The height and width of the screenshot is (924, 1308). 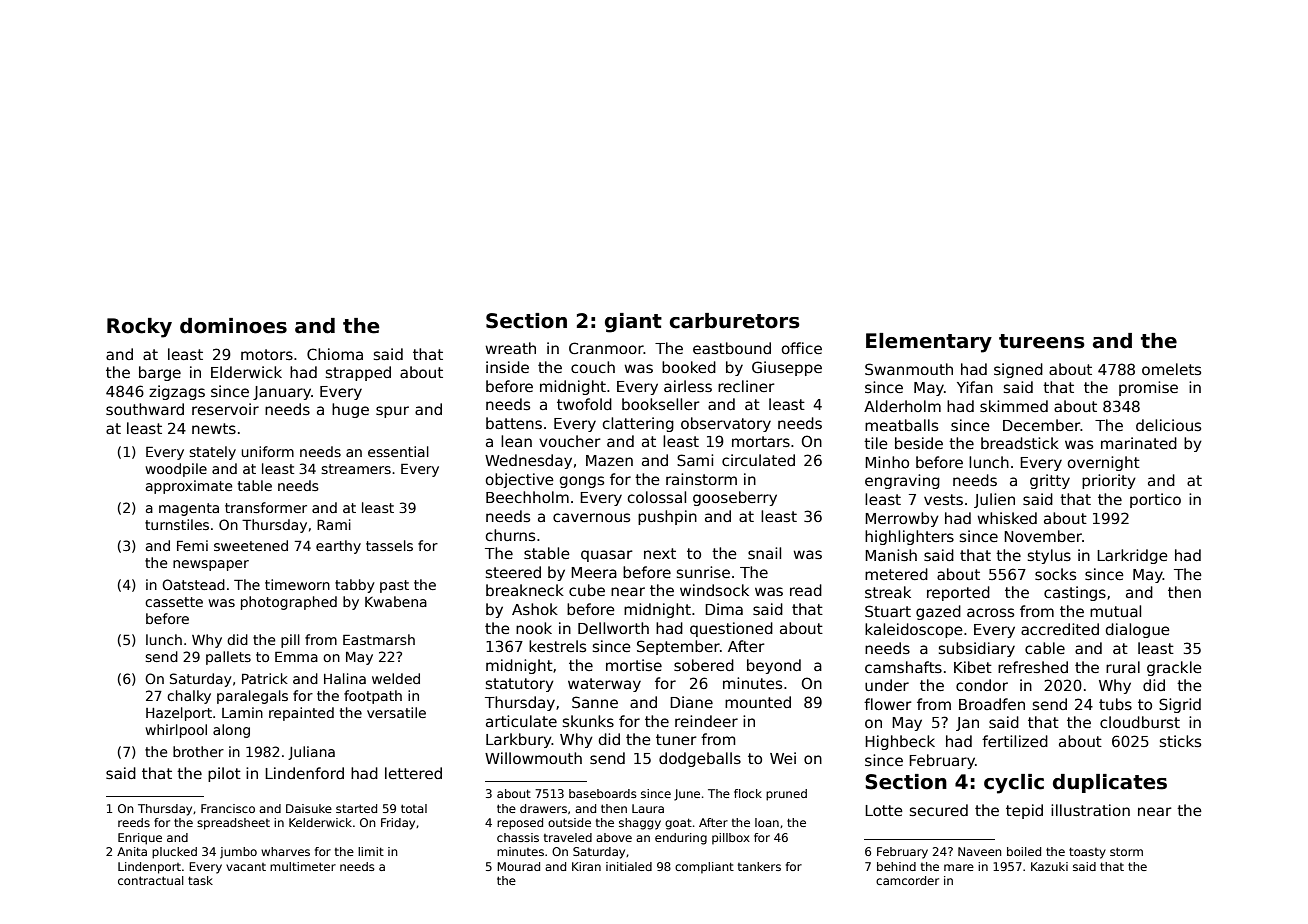 I want to click on castings, so click(x=1075, y=593).
